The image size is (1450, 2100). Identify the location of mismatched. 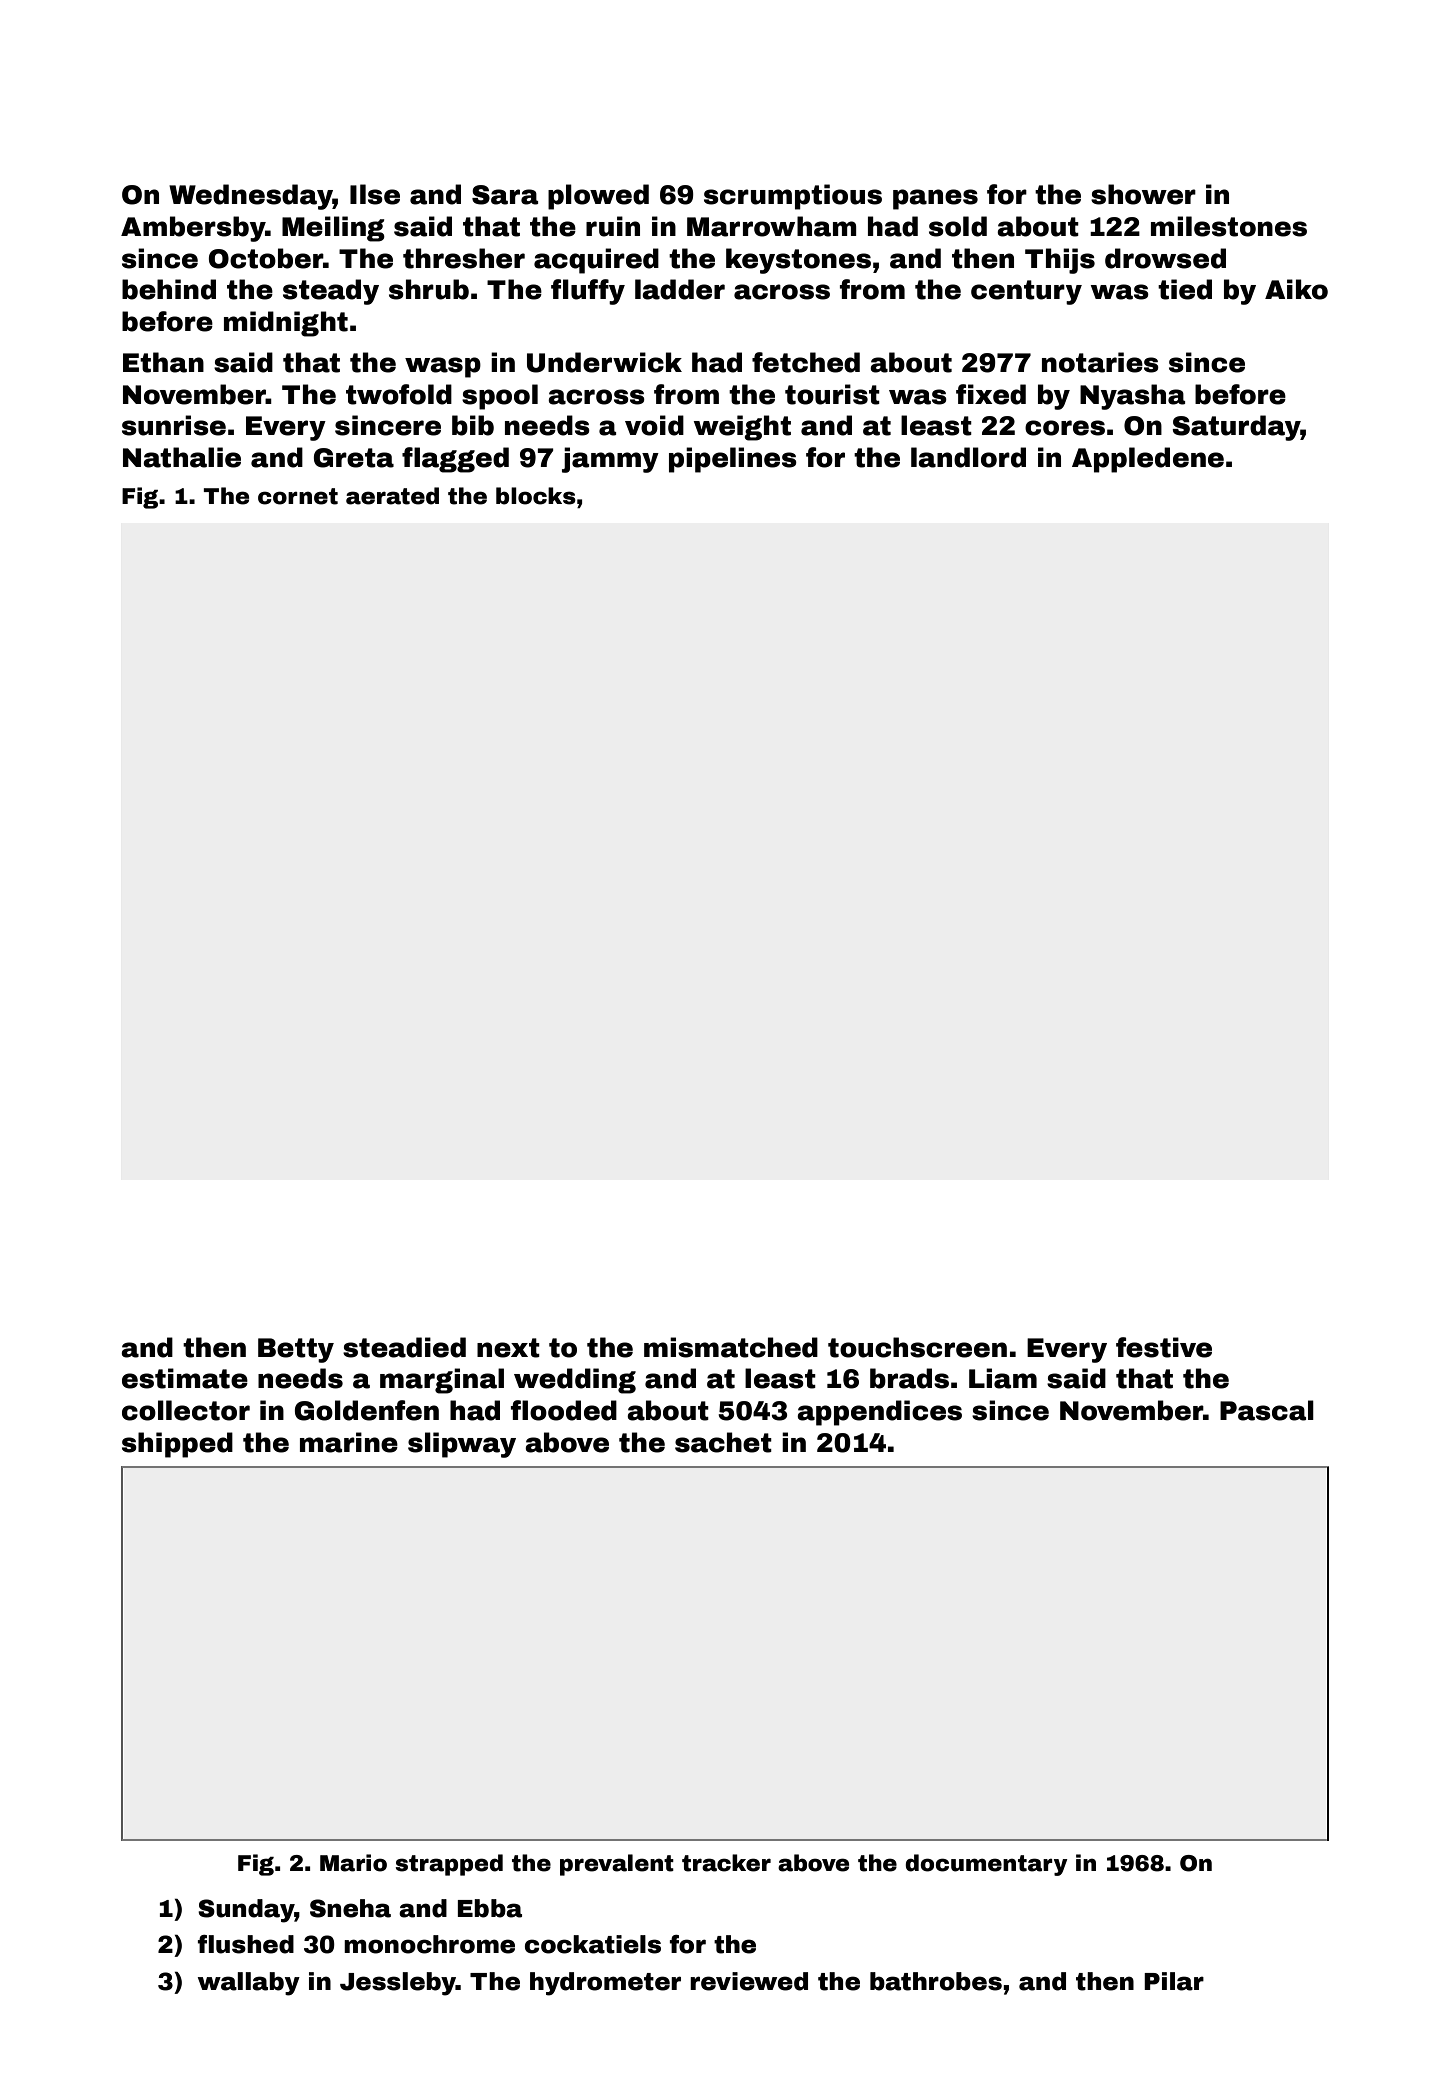
(731, 1347).
